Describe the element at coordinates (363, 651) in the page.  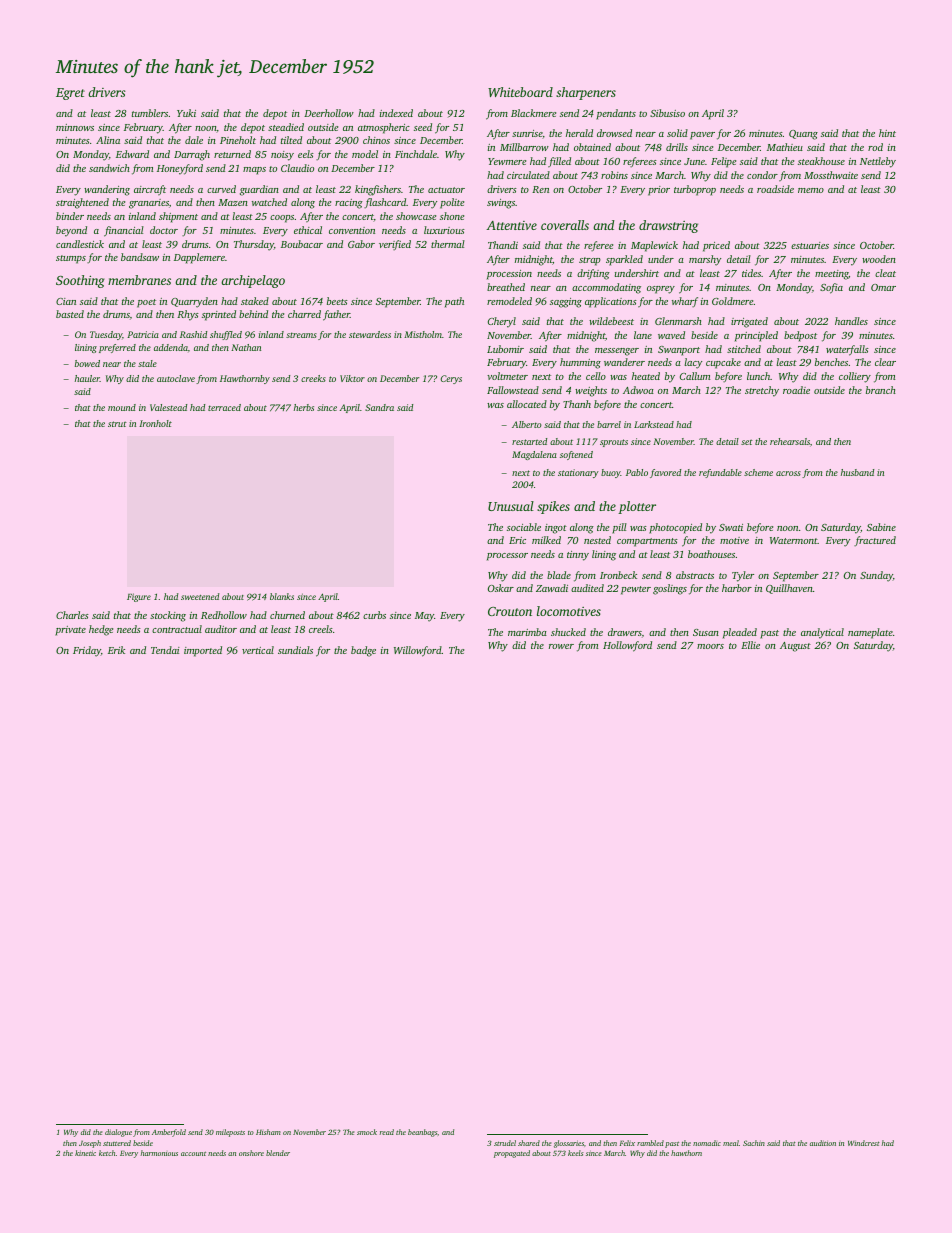
I see `badge` at that location.
